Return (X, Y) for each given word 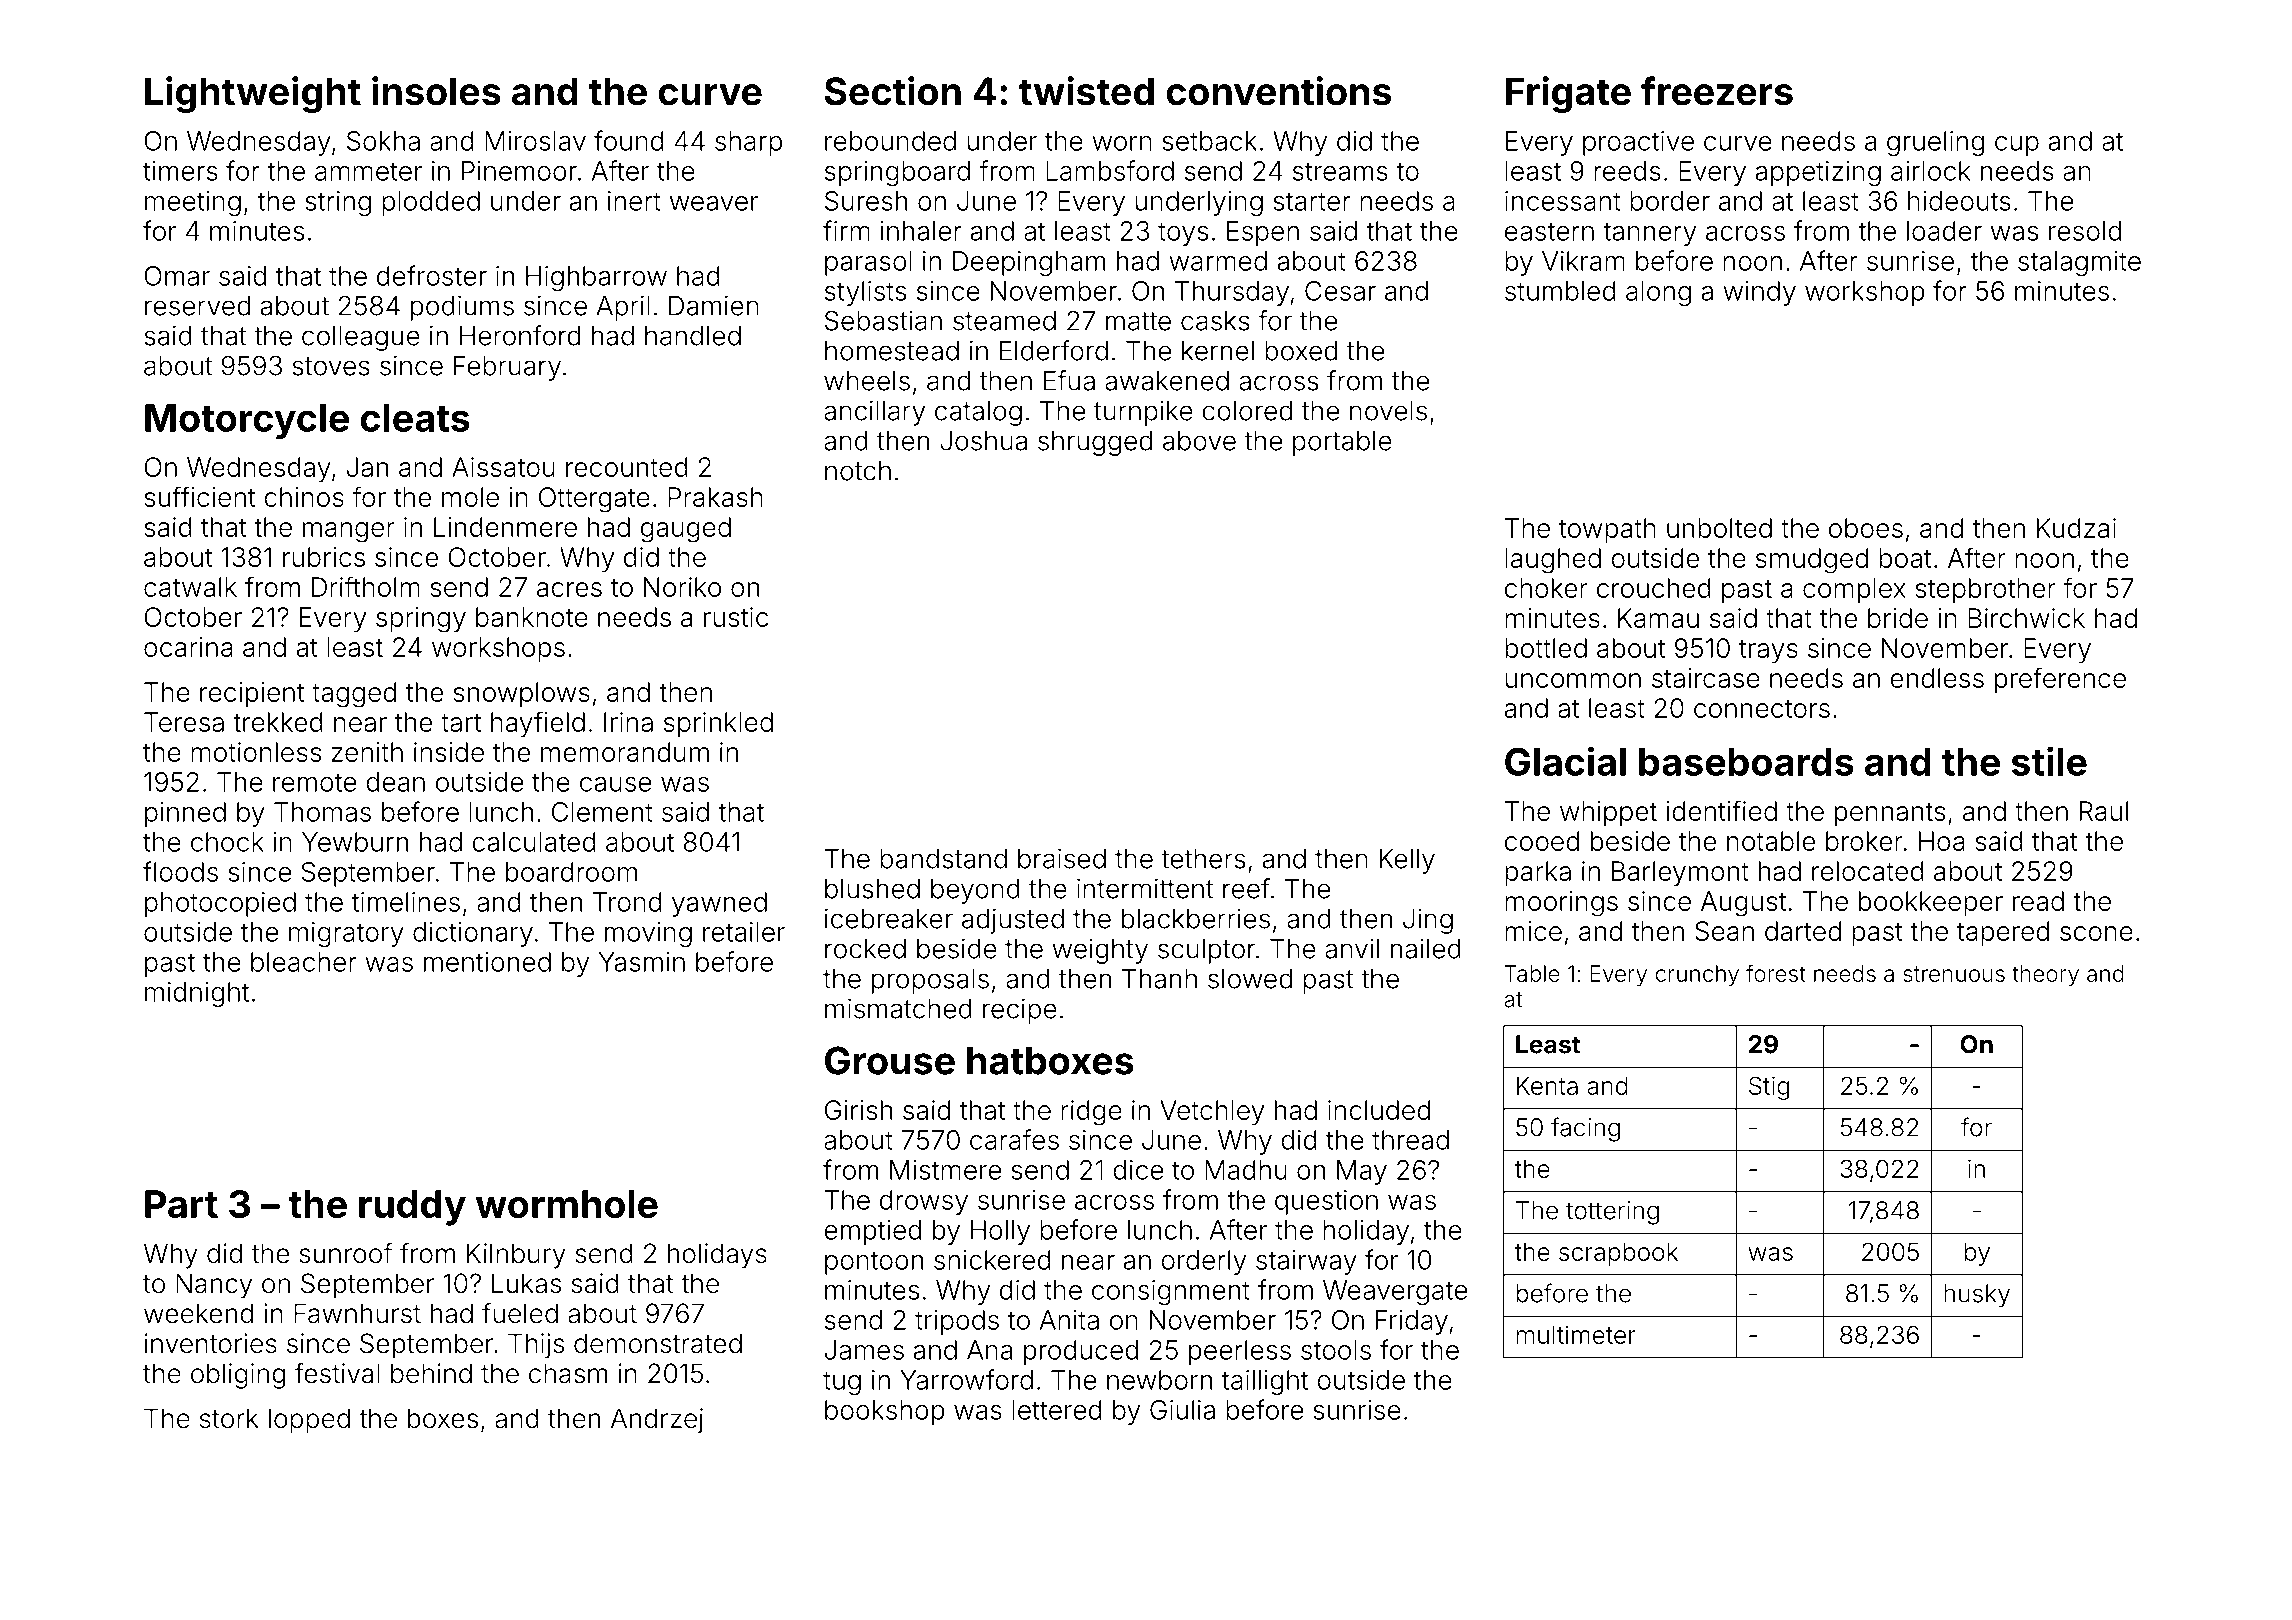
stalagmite (2079, 263)
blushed (872, 889)
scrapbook (1618, 1254)
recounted (627, 467)
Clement (602, 812)
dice (1138, 1170)
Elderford (1054, 350)
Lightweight (253, 94)
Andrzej (657, 1421)
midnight (197, 994)
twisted (1086, 91)
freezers (1717, 91)
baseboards (1746, 762)
